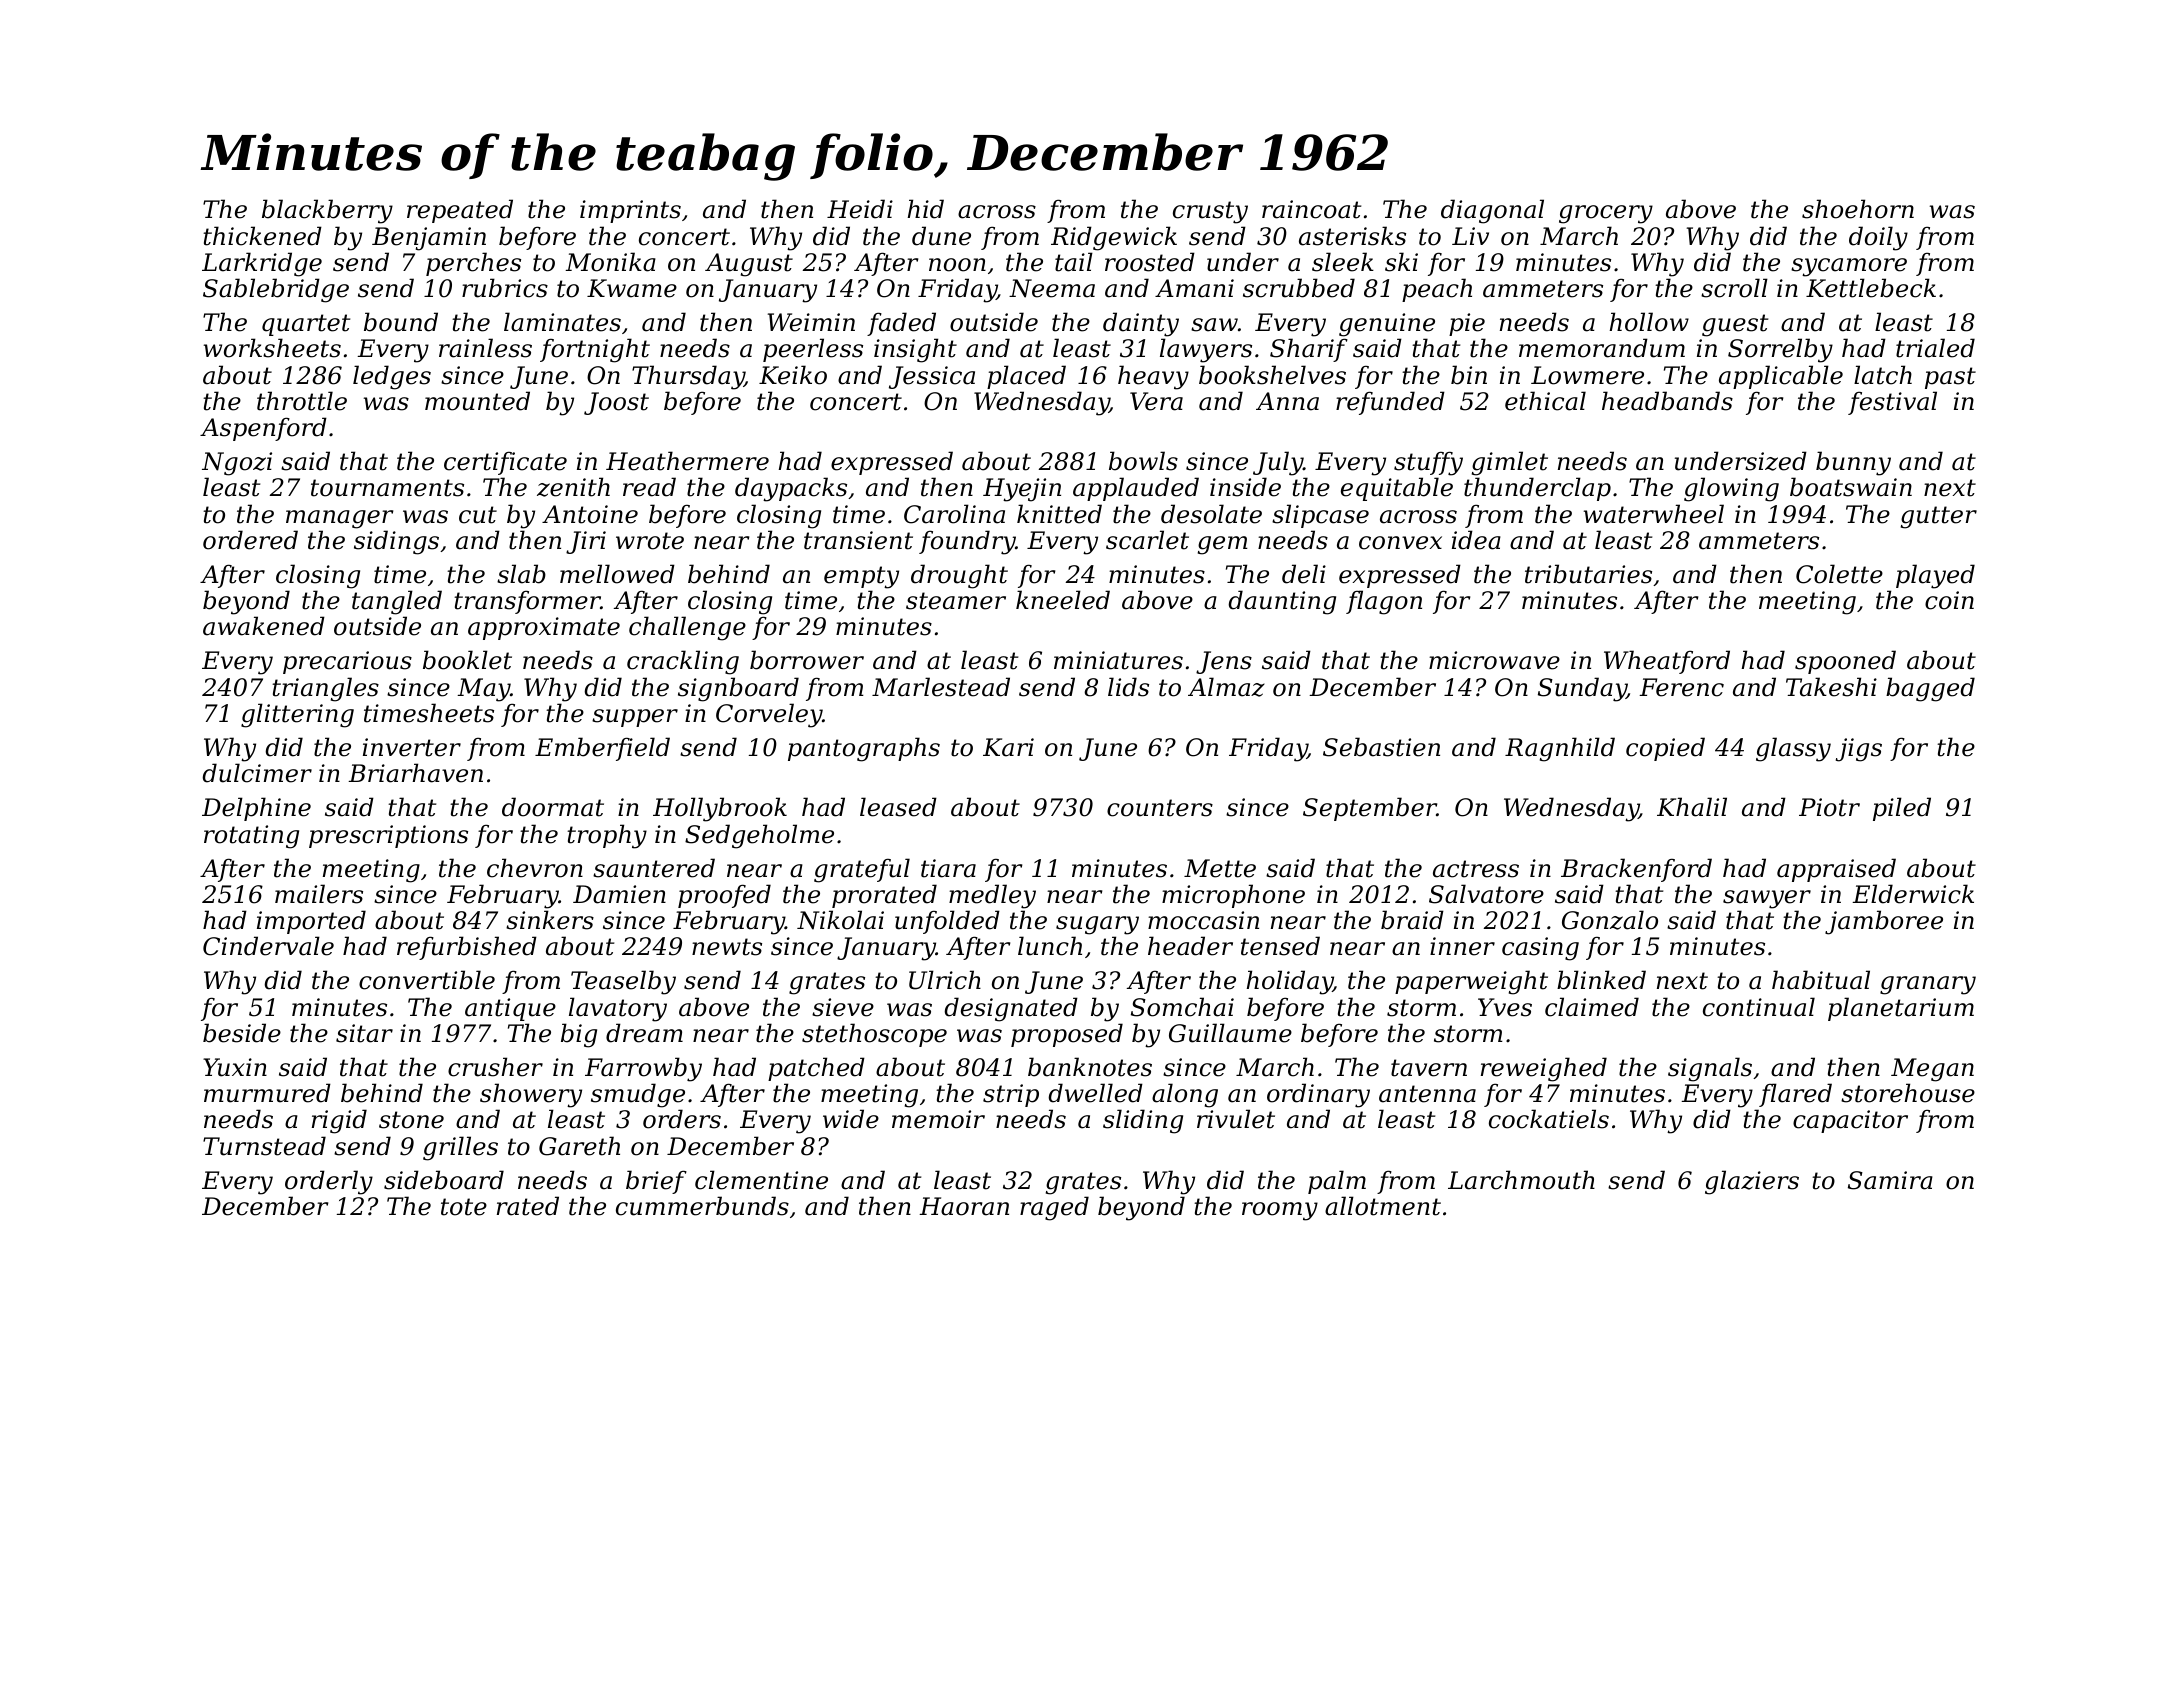 This document has height=1683, width=2178. I want to click on desolate, so click(1211, 514).
